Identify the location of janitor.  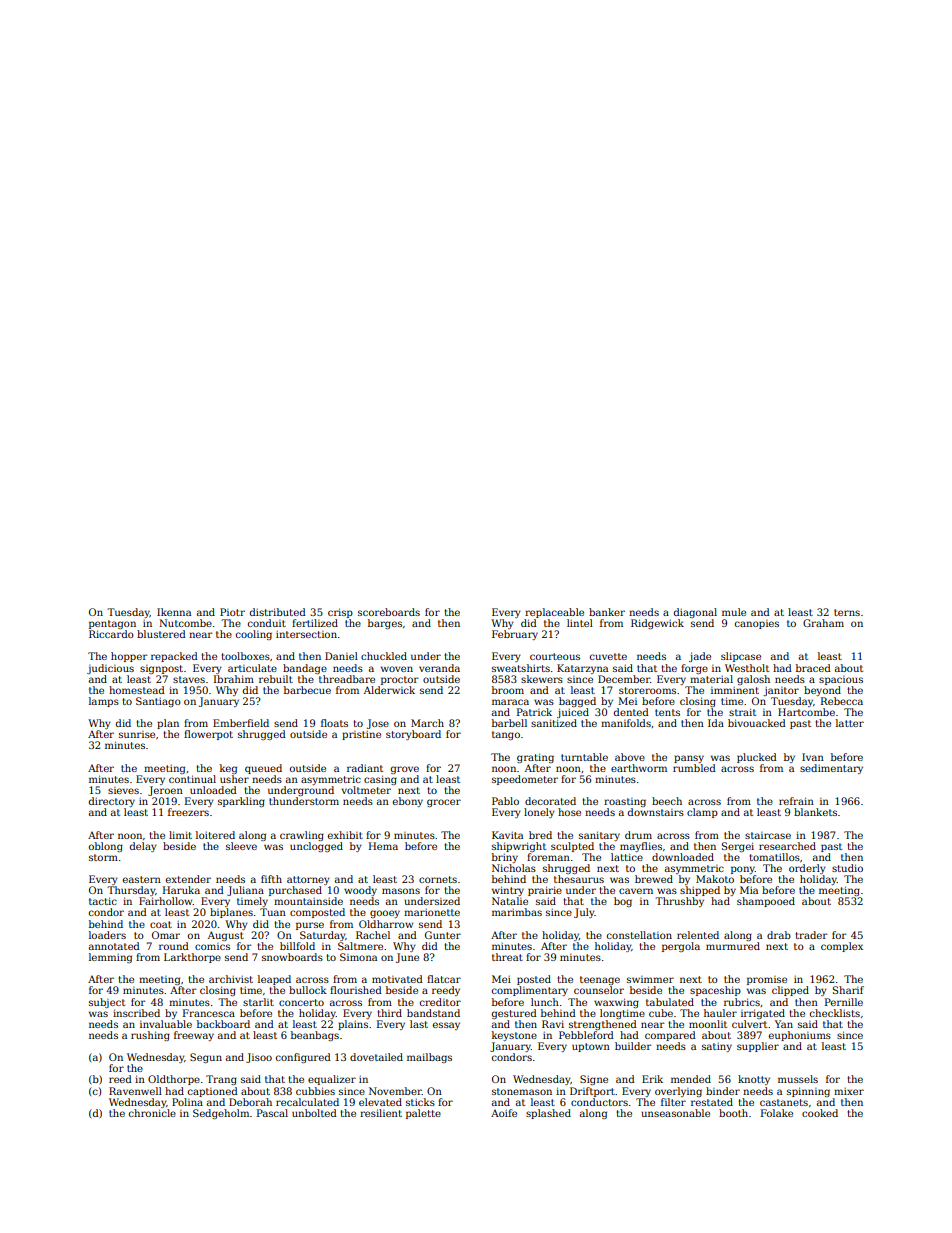
(781, 691).
